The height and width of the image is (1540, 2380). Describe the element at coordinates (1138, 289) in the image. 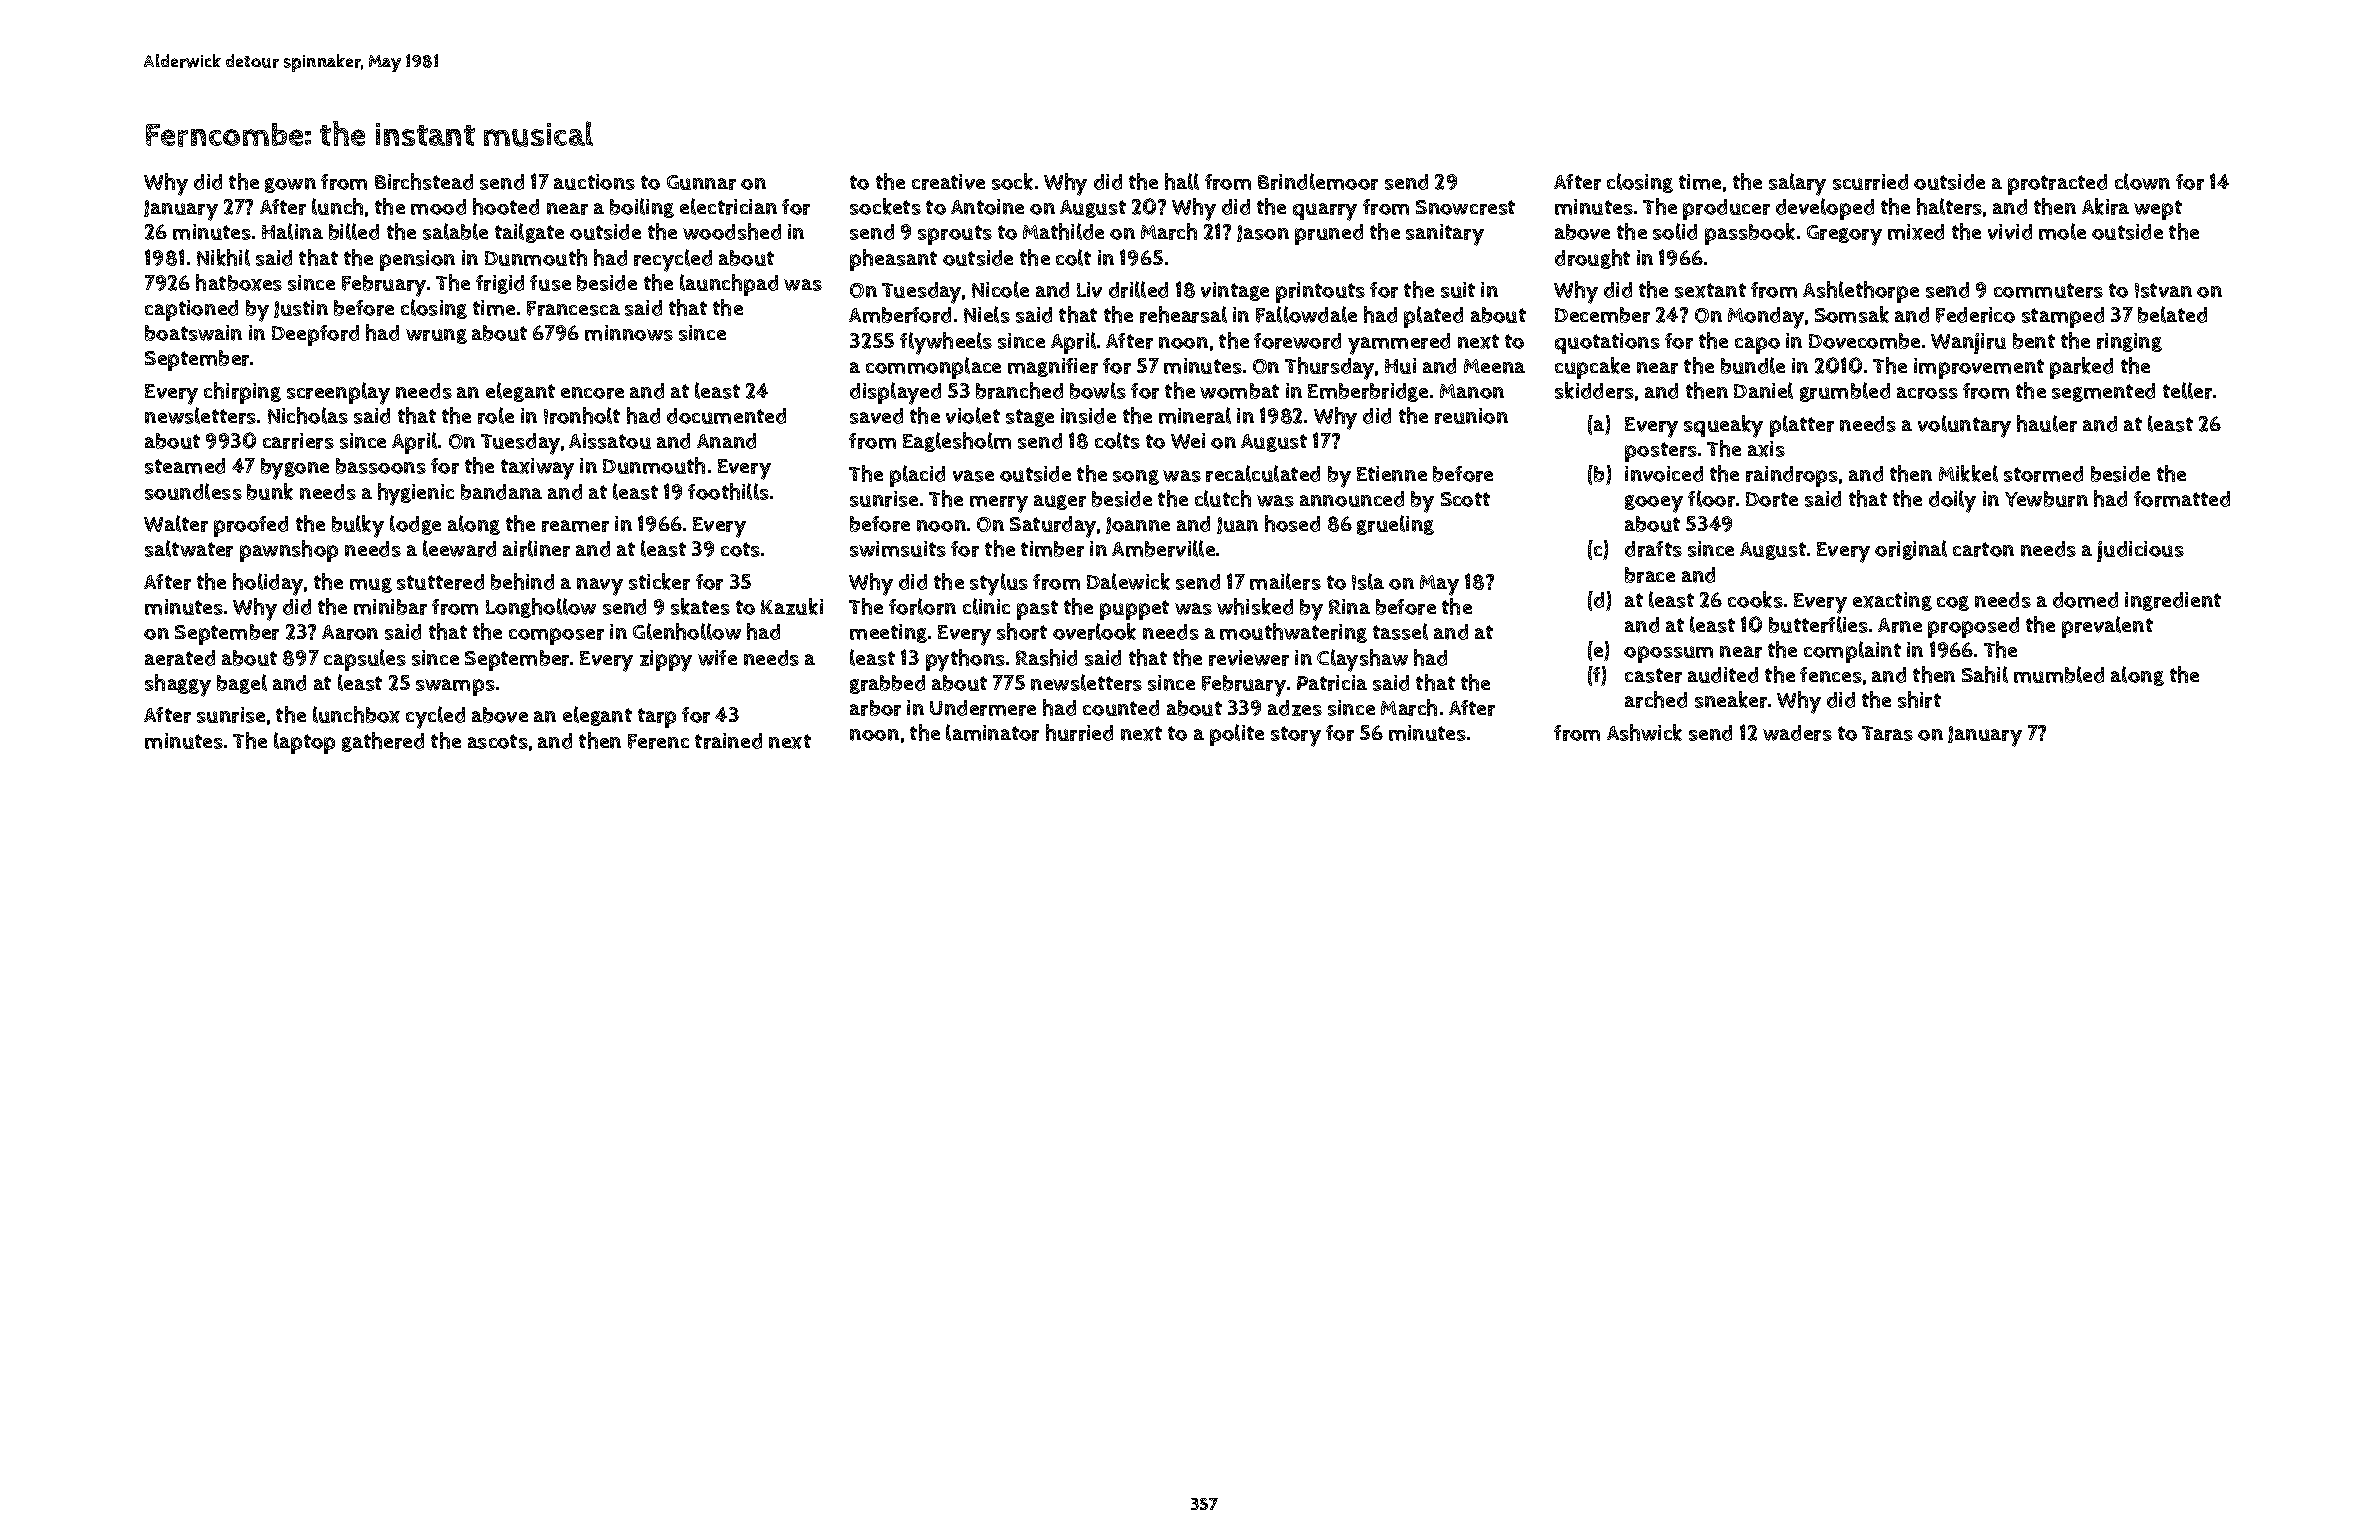

I see `drilled` at that location.
